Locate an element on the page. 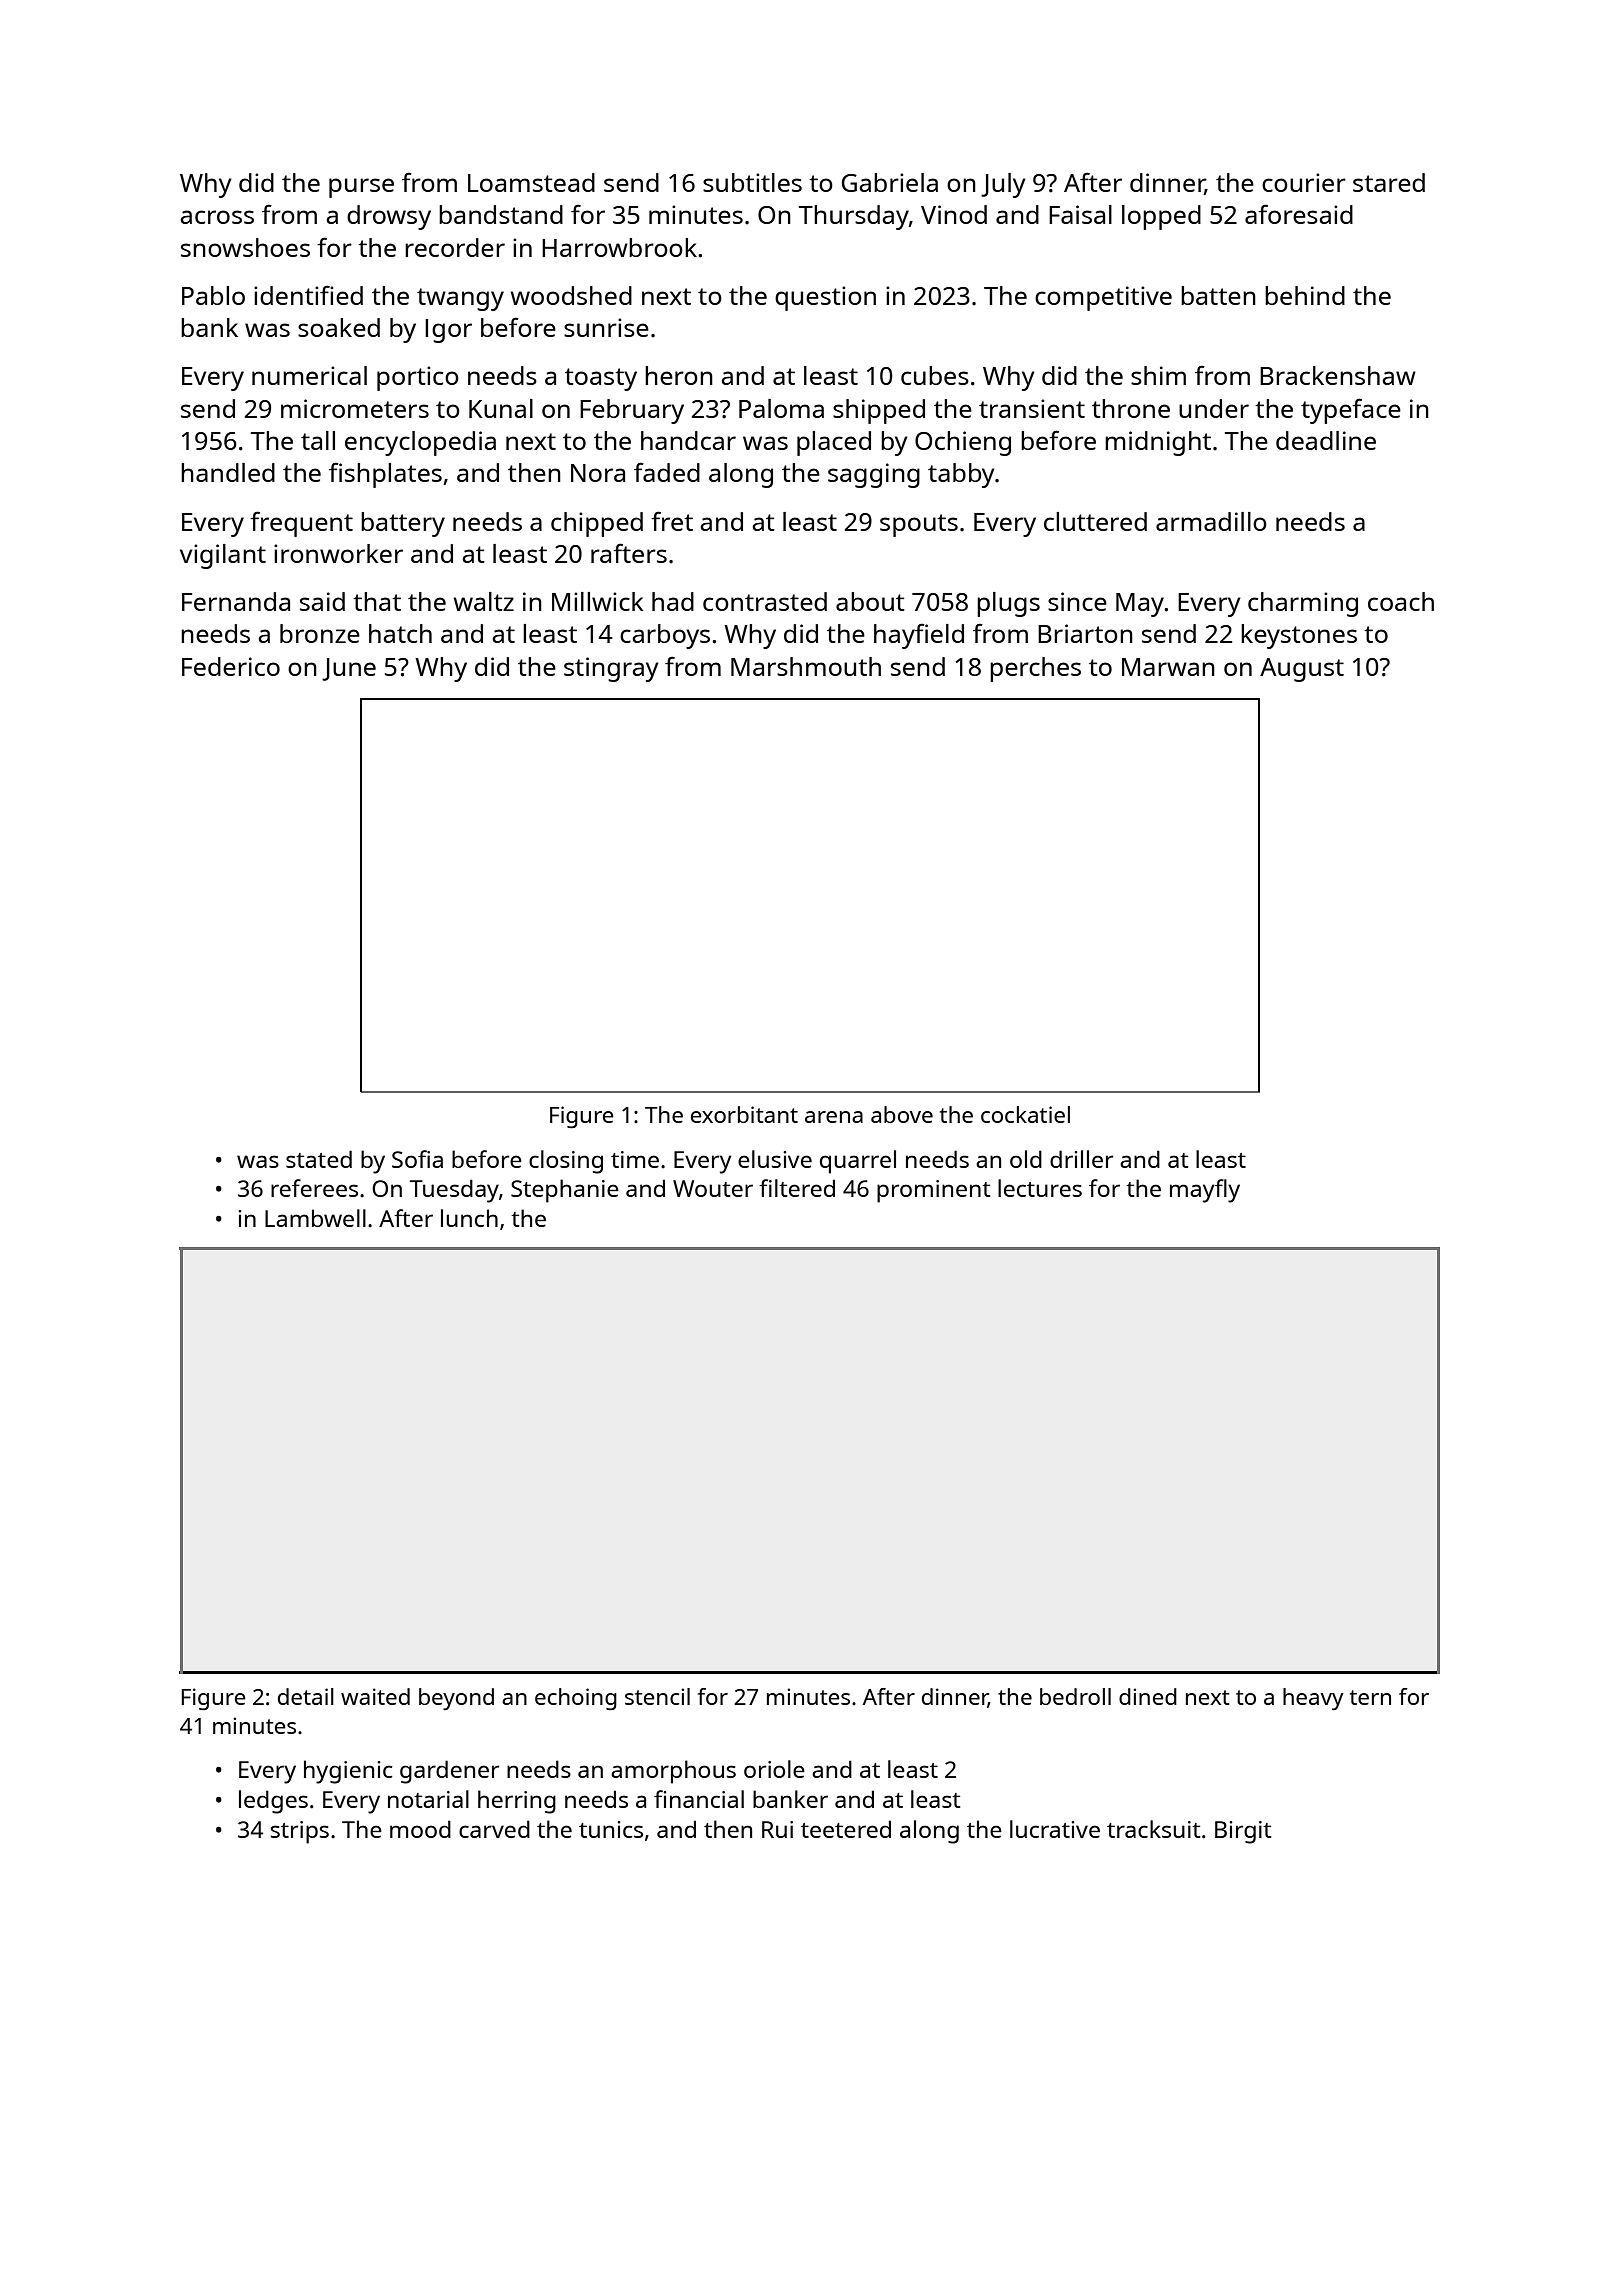  Lambwell is located at coordinates (315, 1218).
